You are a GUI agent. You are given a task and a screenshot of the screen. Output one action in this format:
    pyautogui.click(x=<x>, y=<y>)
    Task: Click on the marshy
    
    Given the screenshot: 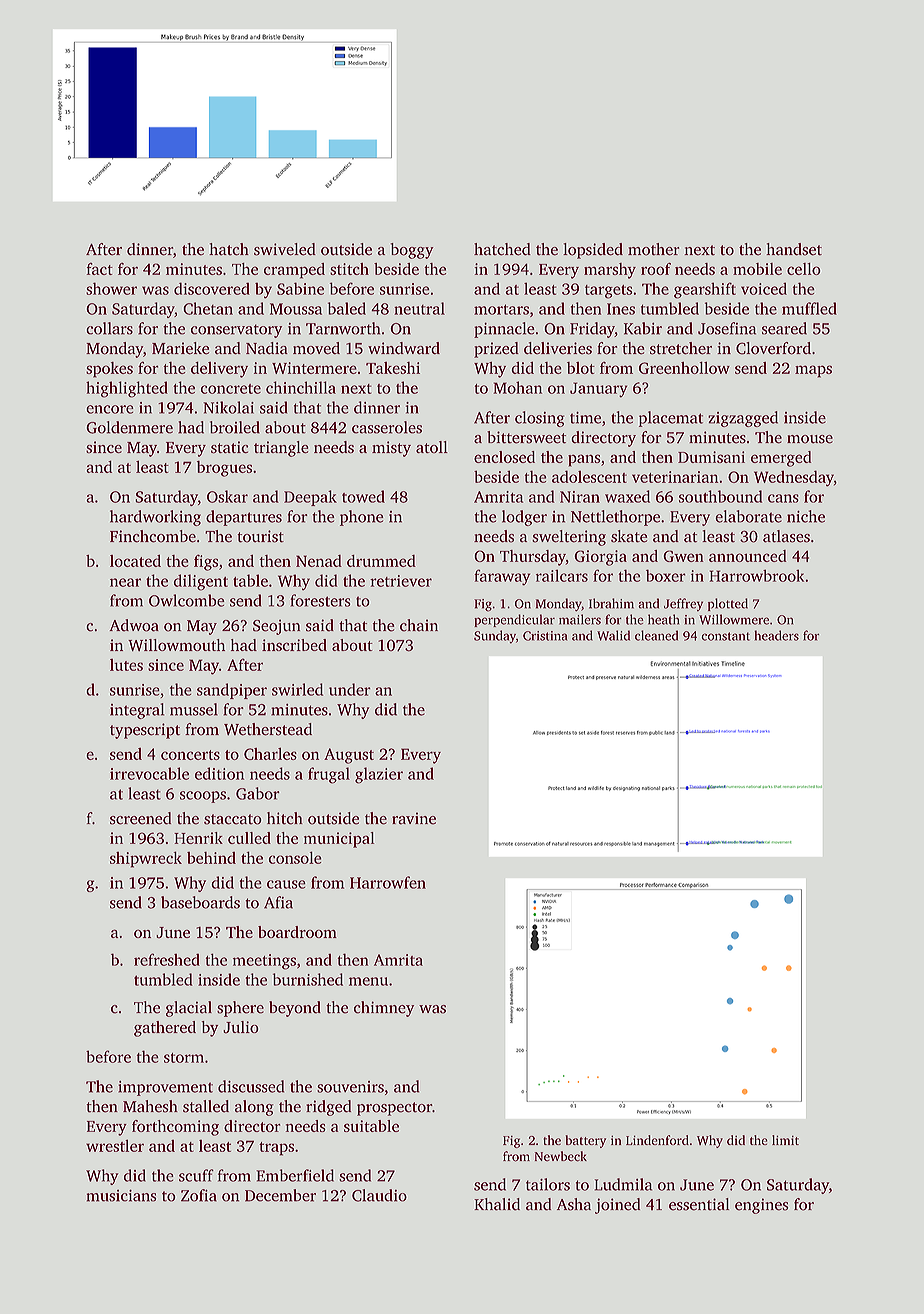 What is the action you would take?
    pyautogui.click(x=610, y=271)
